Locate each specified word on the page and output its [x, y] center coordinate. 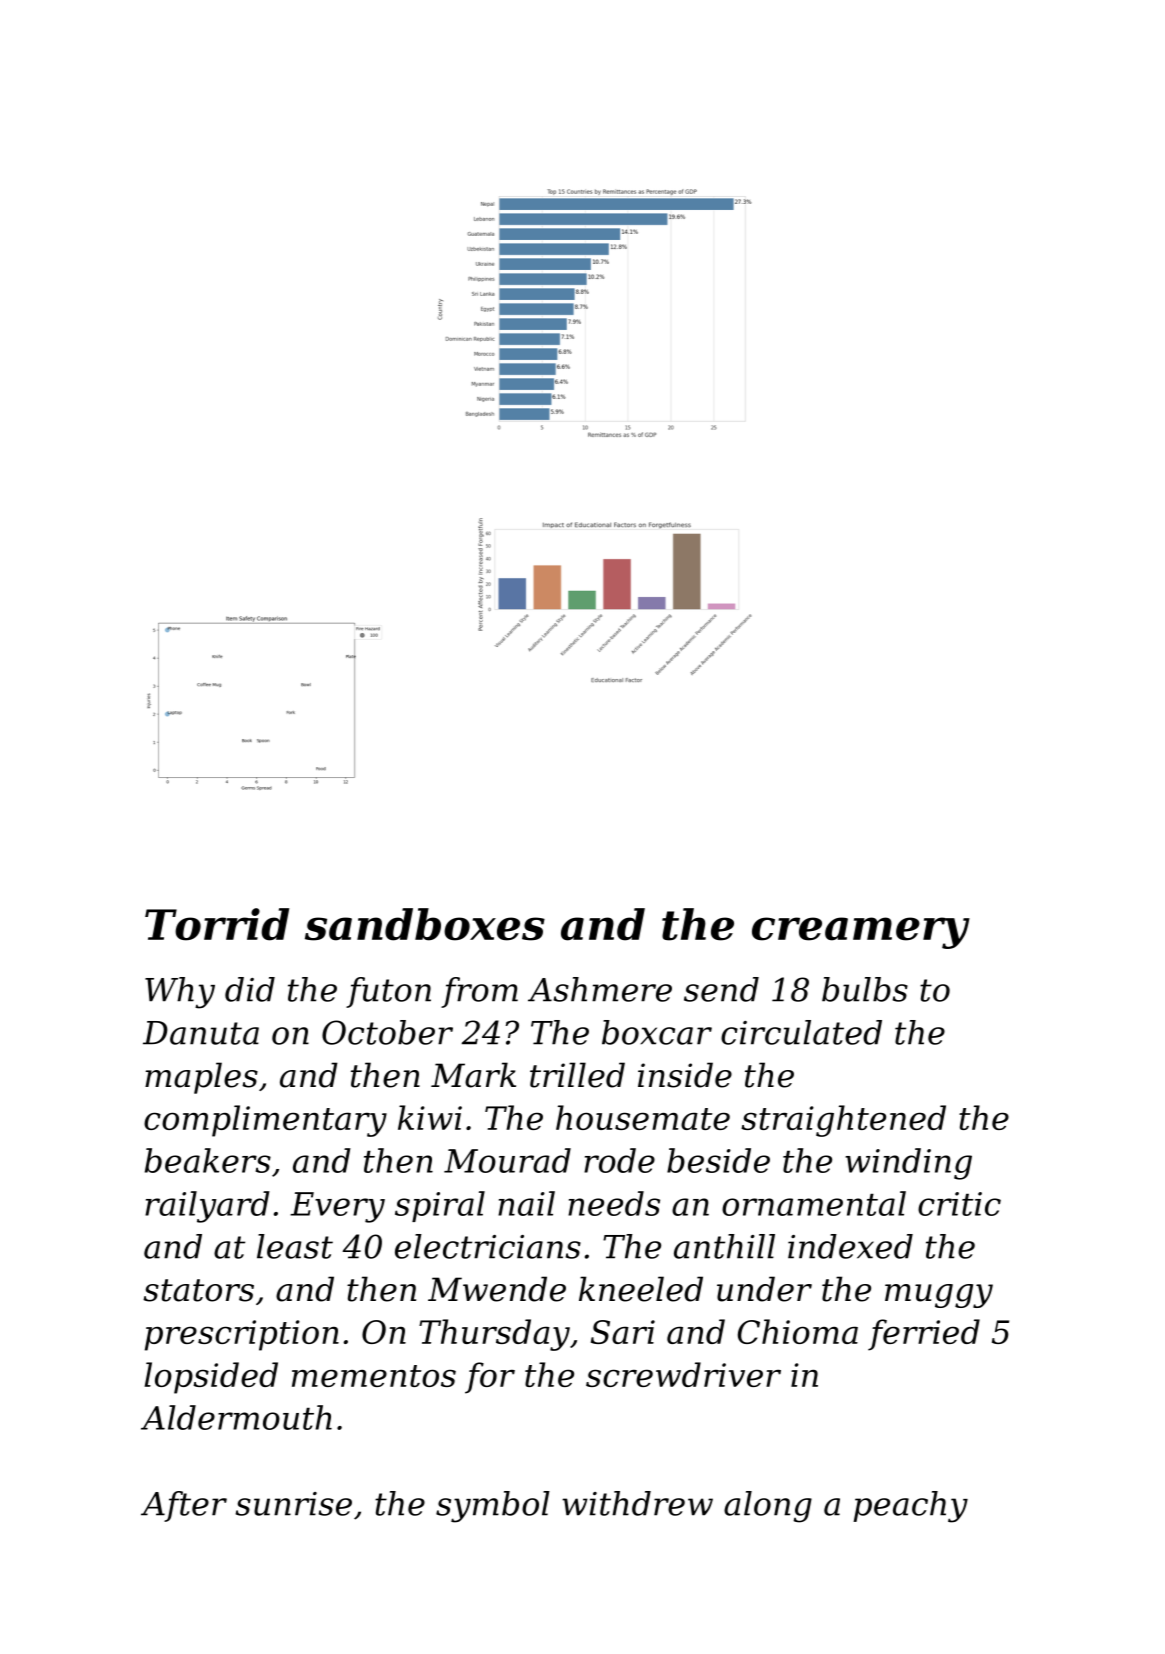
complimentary [265, 1121]
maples [201, 1078]
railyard [207, 1207]
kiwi [430, 1117]
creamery [861, 933]
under [764, 1289]
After [184, 1506]
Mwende [497, 1289]
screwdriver [683, 1374]
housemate [643, 1117]
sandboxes [425, 924]
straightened [843, 1121]
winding [909, 1164]
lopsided [211, 1378]
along [768, 1507]
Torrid [217, 924]
